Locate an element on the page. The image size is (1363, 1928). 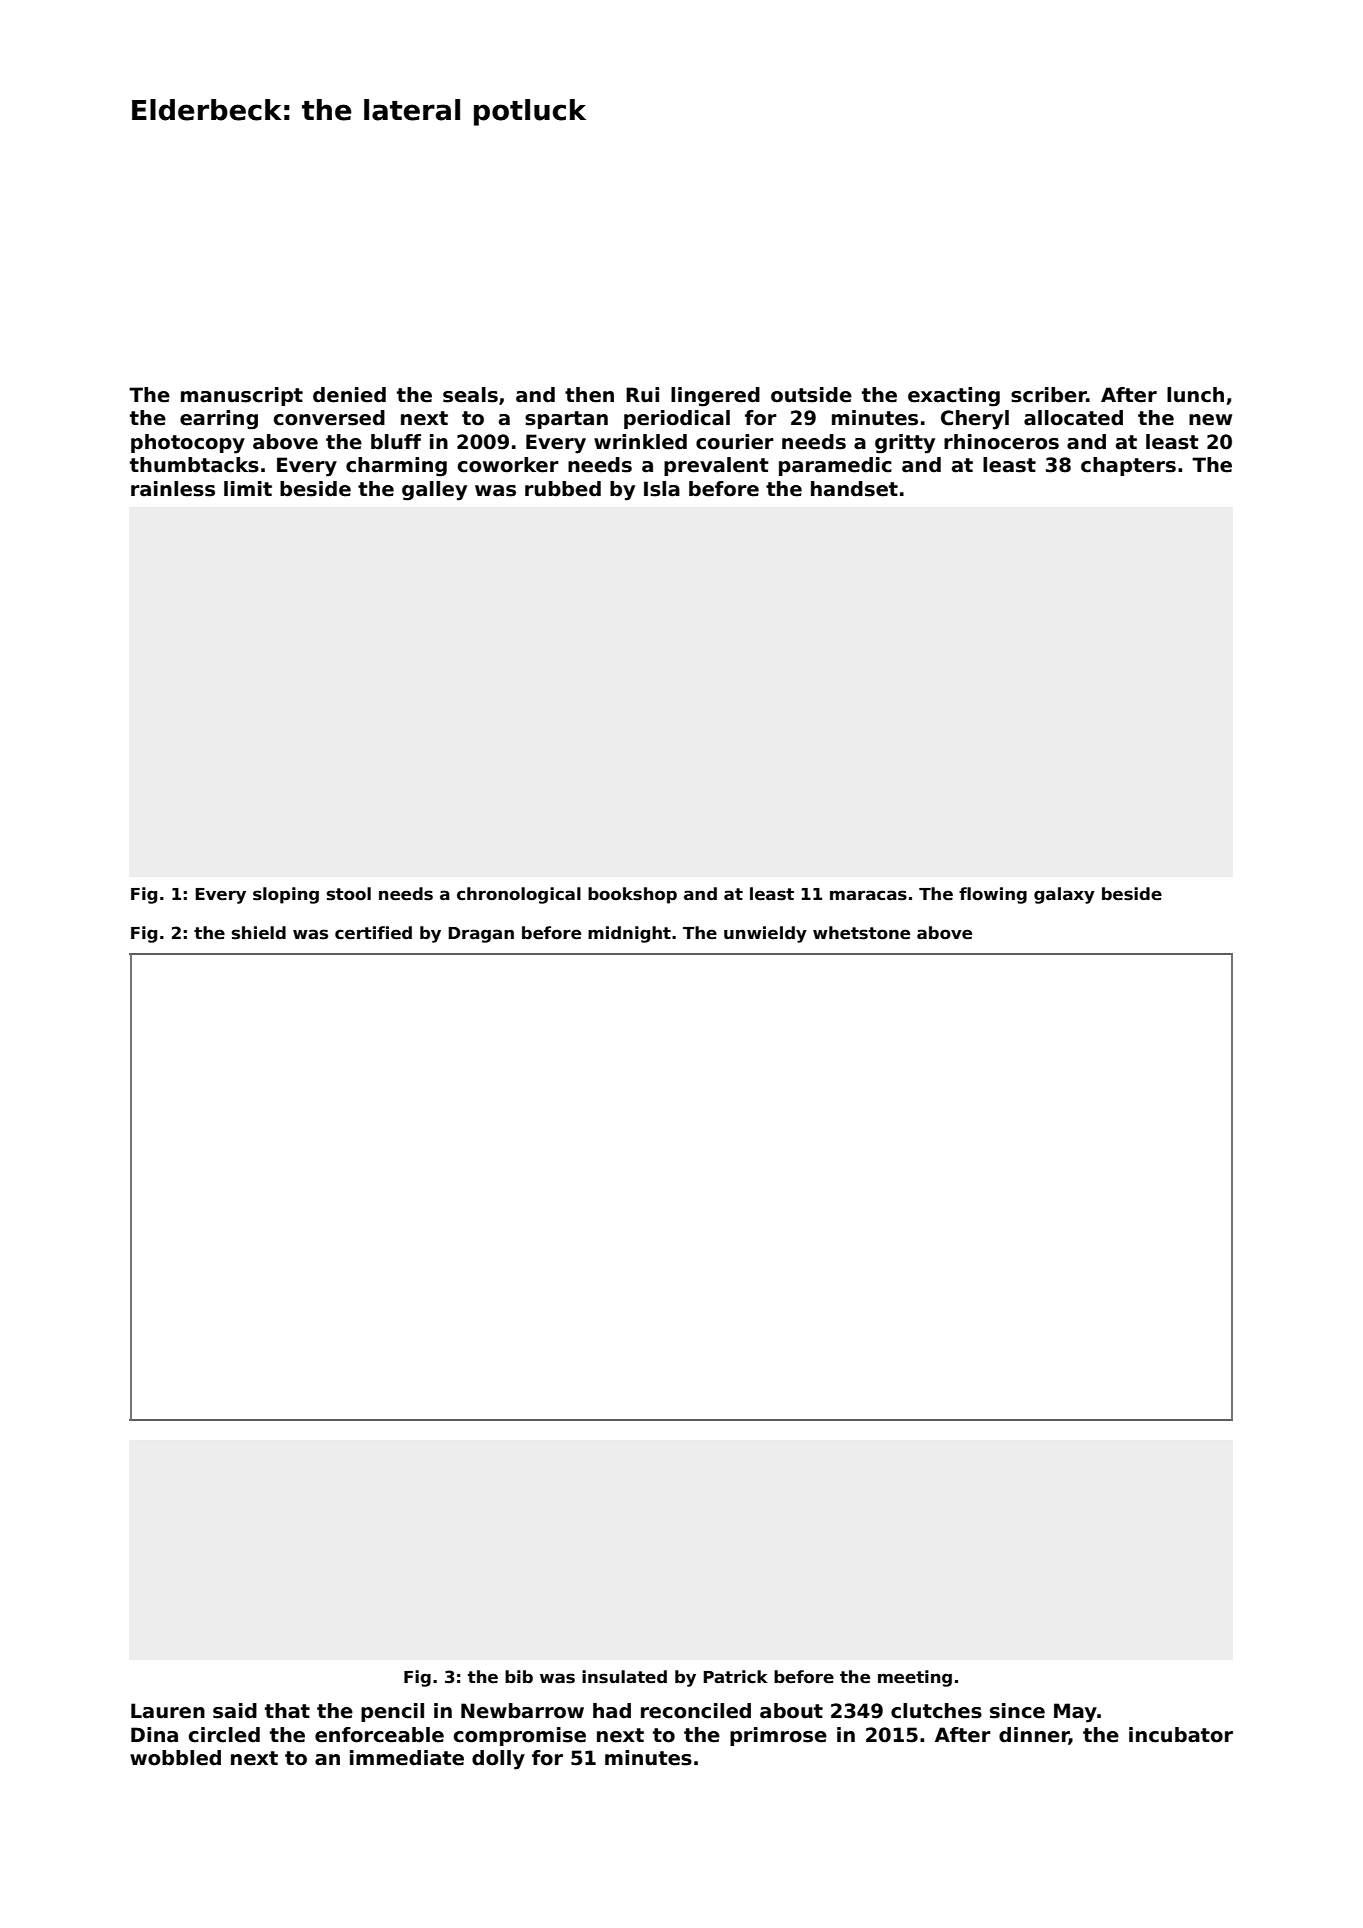
primrose is located at coordinates (778, 1736).
